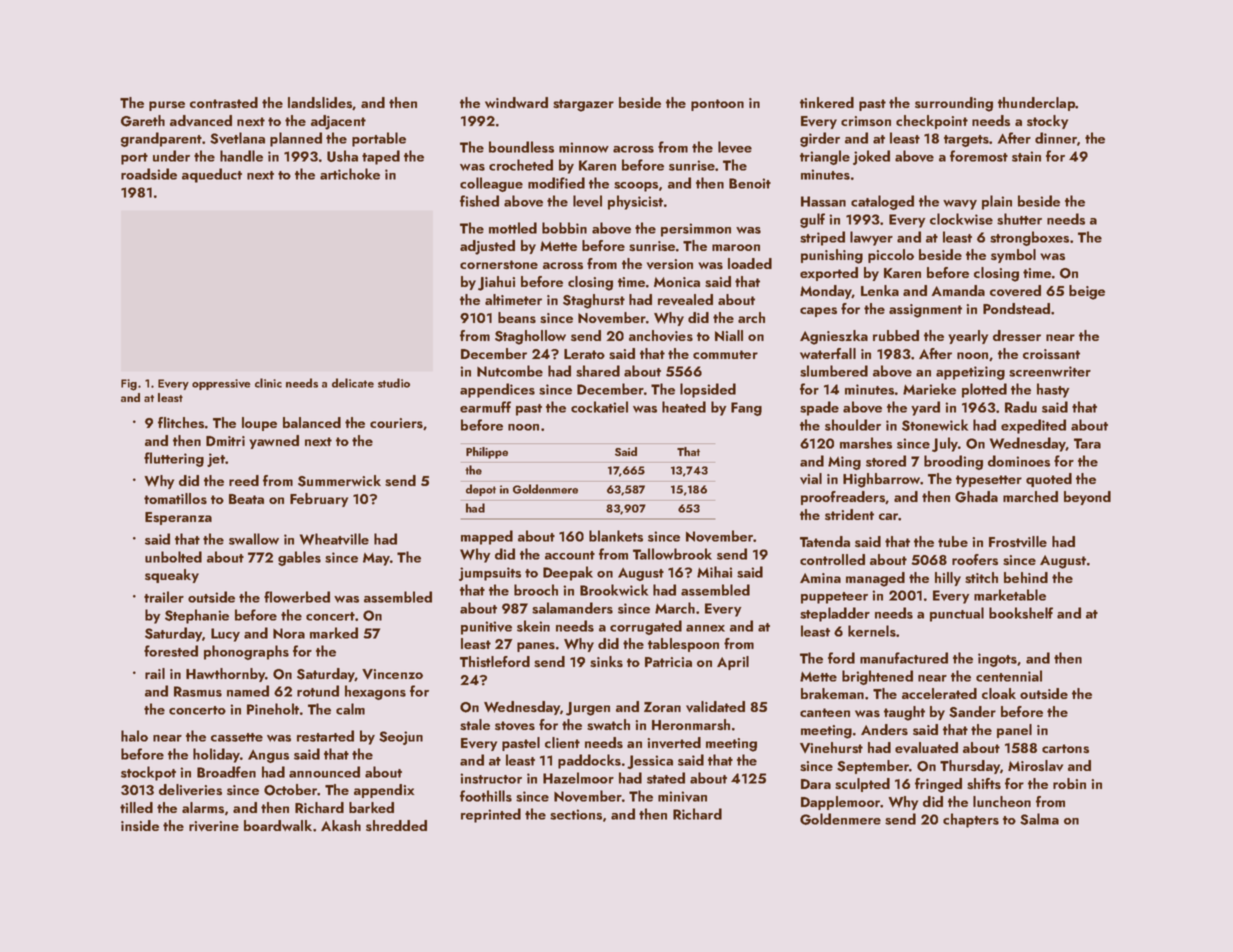 The height and width of the screenshot is (952, 1233). I want to click on stored, so click(886, 461).
